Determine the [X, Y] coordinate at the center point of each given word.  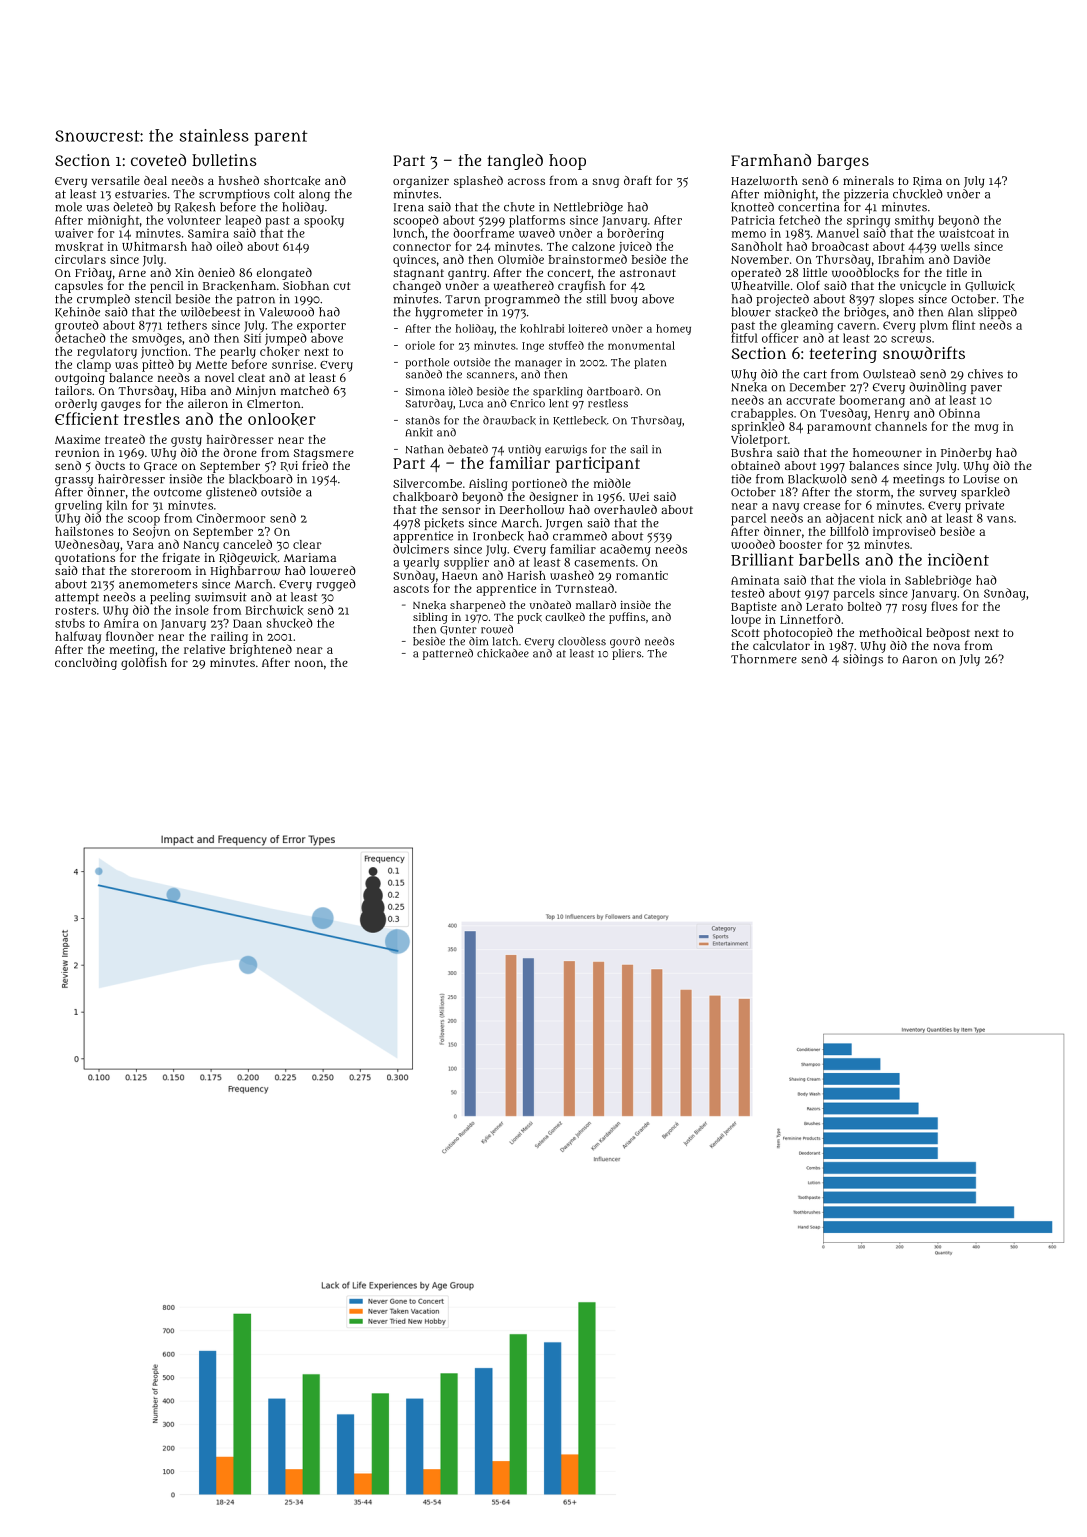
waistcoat [967, 233]
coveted [158, 160]
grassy [74, 481]
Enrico [527, 403]
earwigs [566, 450]
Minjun [255, 392]
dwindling [937, 388]
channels [901, 426]
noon [309, 663]
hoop [567, 162]
